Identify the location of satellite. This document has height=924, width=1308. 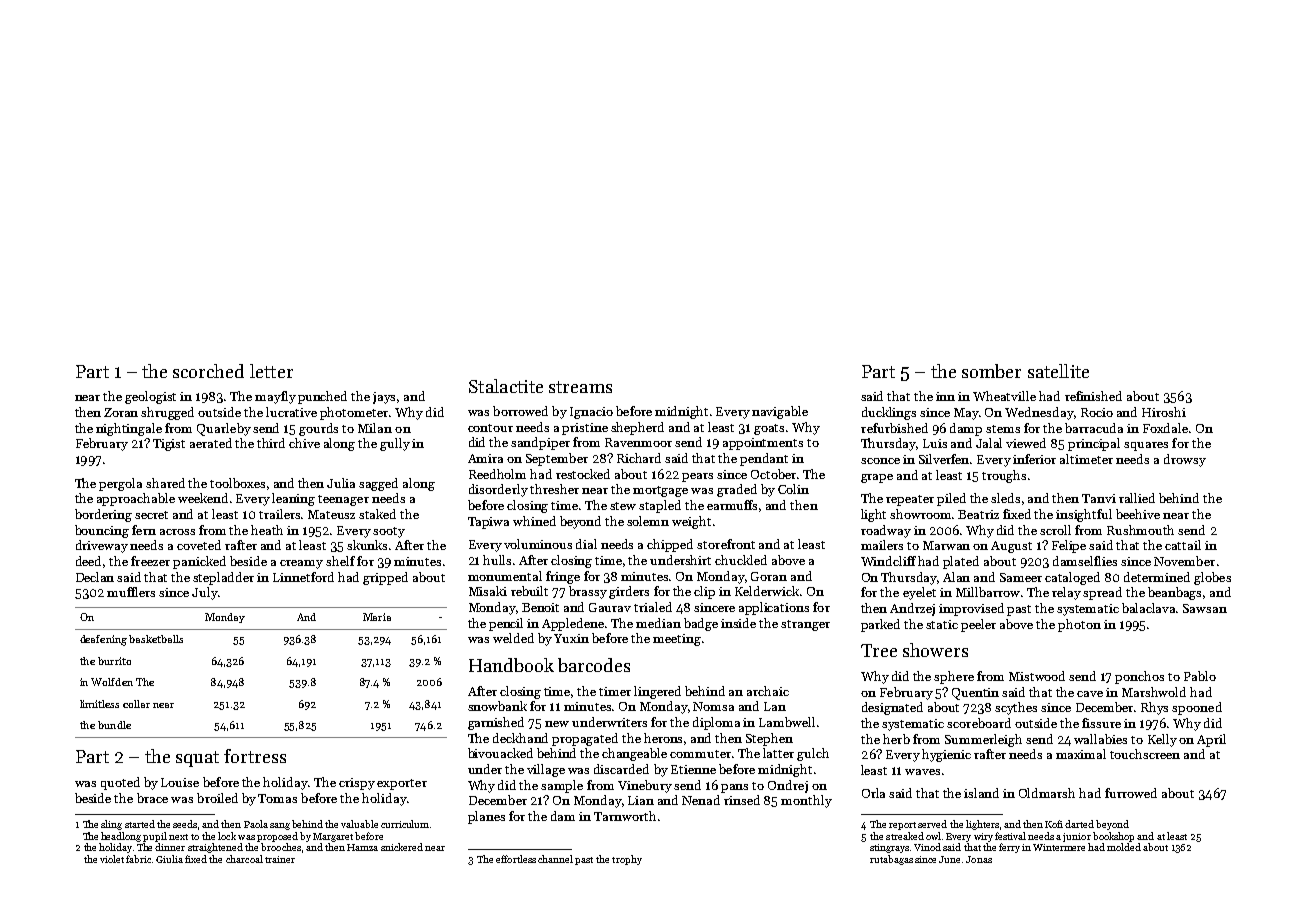
(1058, 371).
